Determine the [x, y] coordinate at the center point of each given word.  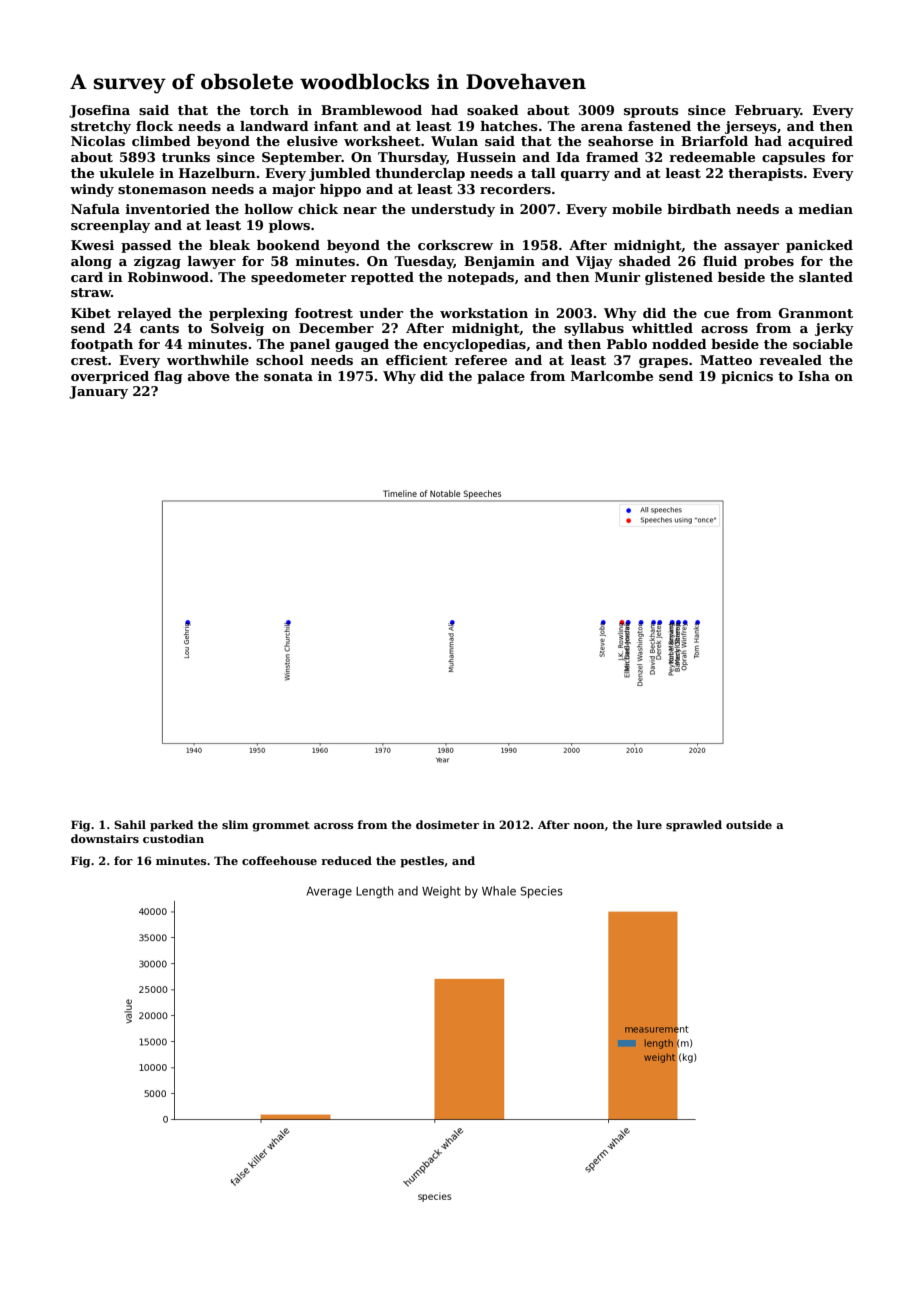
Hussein [486, 157]
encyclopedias [474, 345]
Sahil [130, 824]
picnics [747, 377]
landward [274, 126]
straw [91, 292]
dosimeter [447, 824]
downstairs [105, 838]
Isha [814, 376]
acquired [820, 142]
